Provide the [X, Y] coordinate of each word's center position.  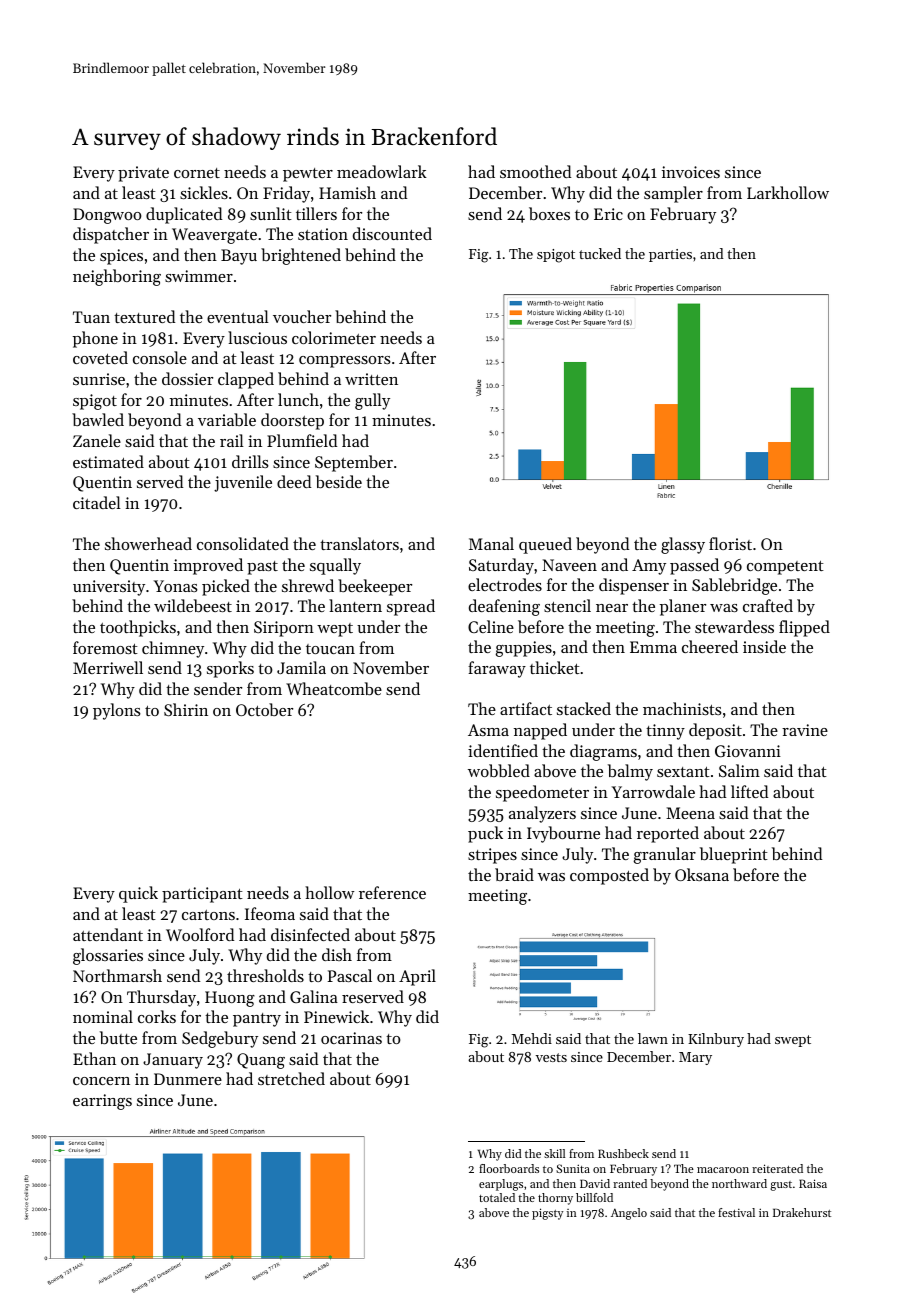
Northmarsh [117, 975]
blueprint [734, 855]
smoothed [535, 171]
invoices [691, 172]
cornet [197, 173]
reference [392, 892]
